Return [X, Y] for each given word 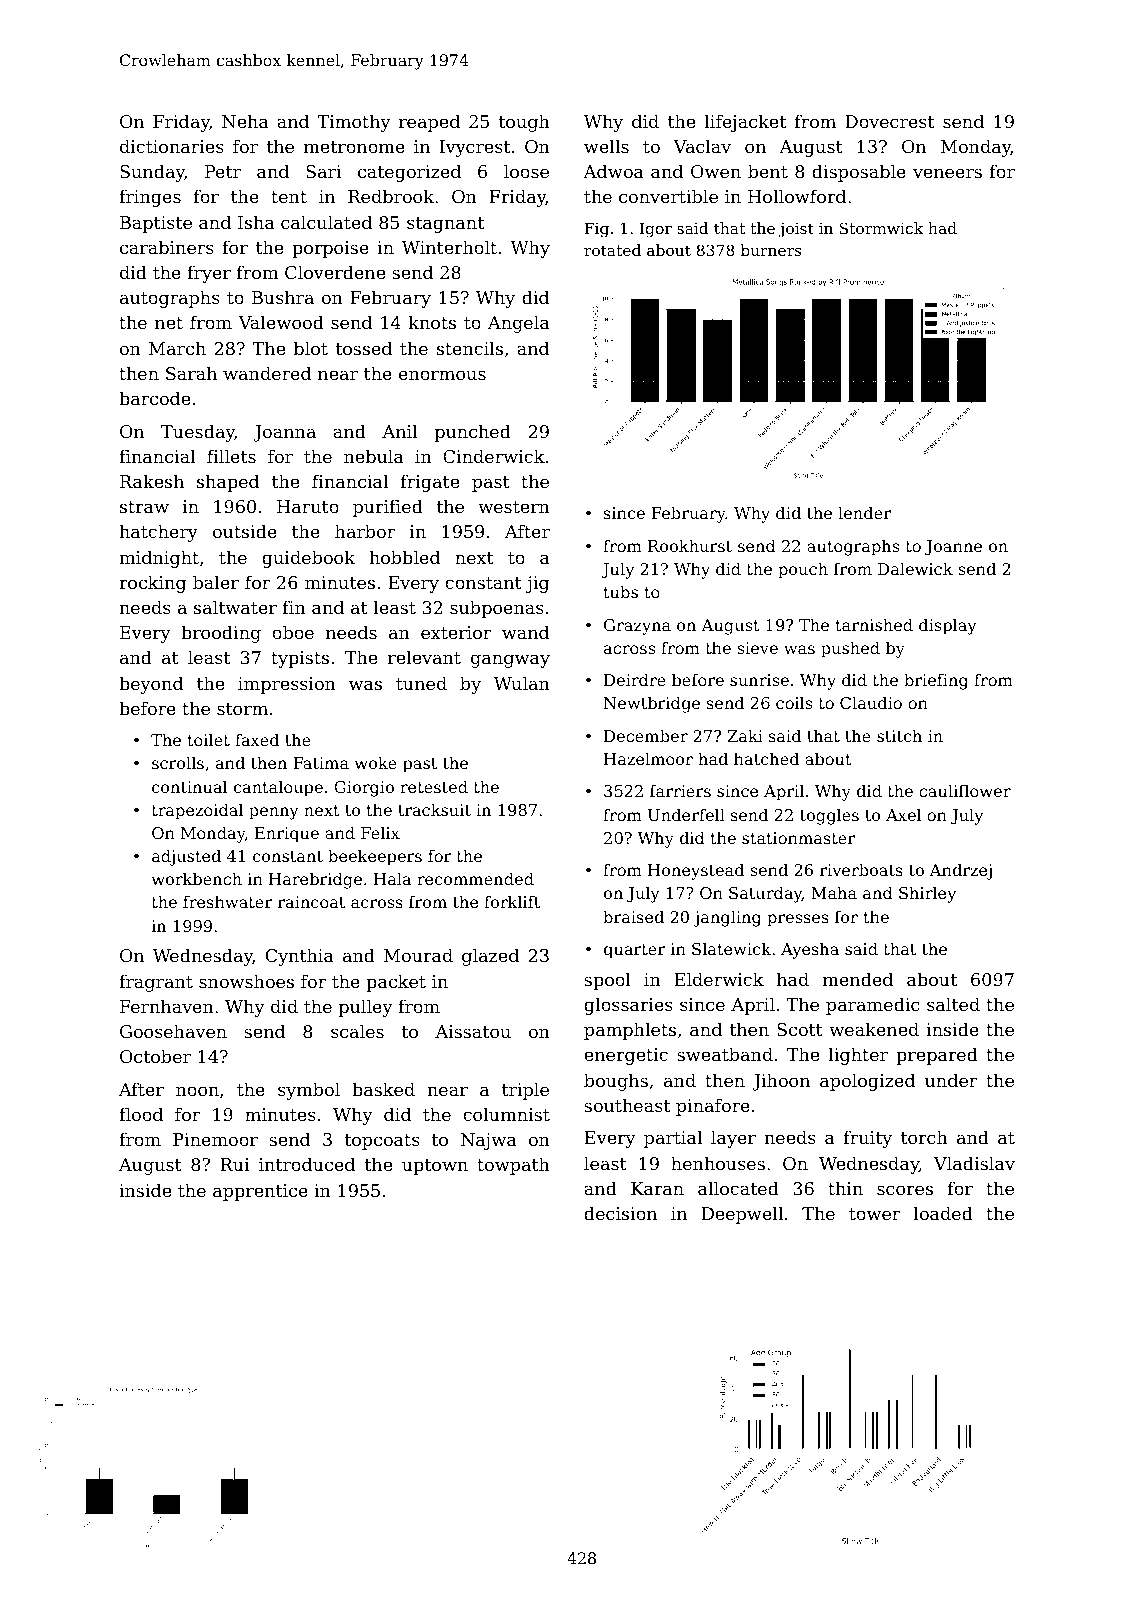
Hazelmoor [648, 758]
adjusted [186, 857]
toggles [829, 816]
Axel [903, 814]
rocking [152, 584]
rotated [612, 250]
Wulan [522, 683]
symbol [309, 1091]
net [169, 323]
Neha [245, 121]
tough [524, 123]
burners [771, 250]
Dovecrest [889, 121]
